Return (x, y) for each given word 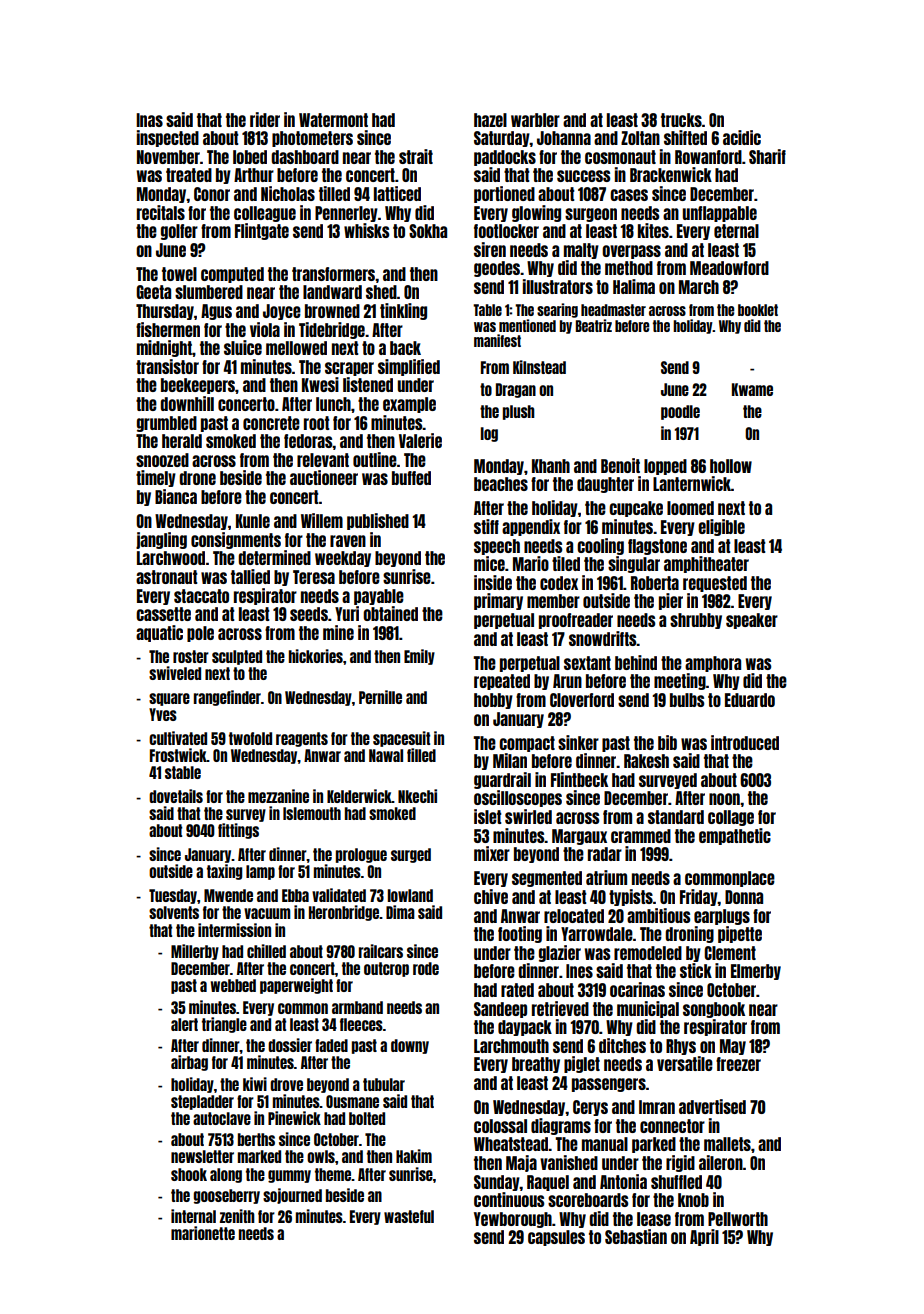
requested (715, 584)
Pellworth (738, 1219)
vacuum (267, 913)
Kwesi (320, 384)
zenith (237, 1216)
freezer (738, 1064)
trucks (681, 120)
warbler (535, 120)
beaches (501, 484)
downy (410, 1046)
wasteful (409, 1216)
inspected (168, 138)
